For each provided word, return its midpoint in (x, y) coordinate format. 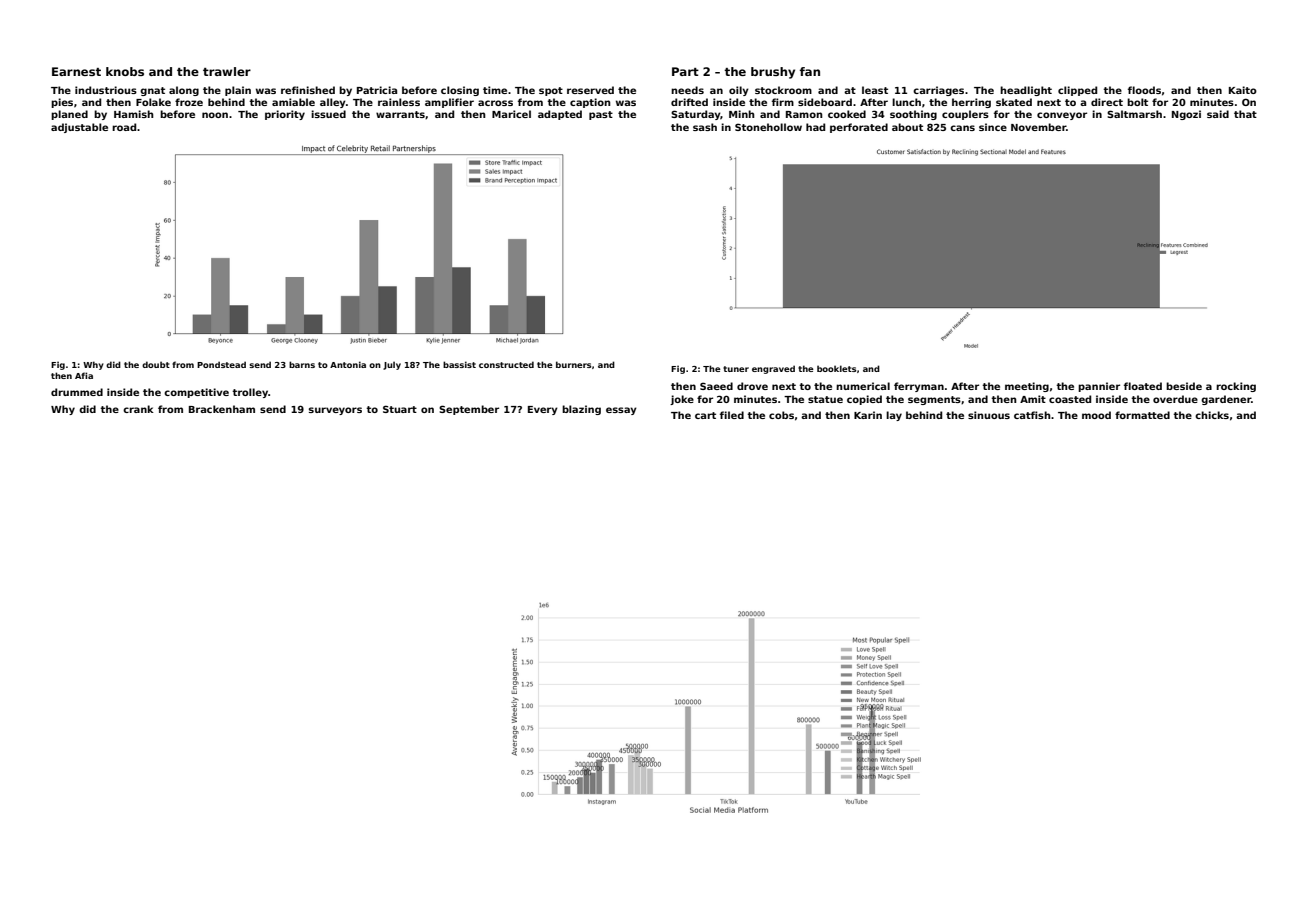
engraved (773, 369)
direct (1107, 102)
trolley (250, 393)
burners (573, 364)
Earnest (76, 71)
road (124, 127)
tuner (736, 369)
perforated (859, 128)
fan (810, 71)
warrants (400, 114)
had (815, 127)
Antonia (348, 364)
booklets (836, 368)
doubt (156, 364)
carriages (938, 91)
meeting (1027, 387)
